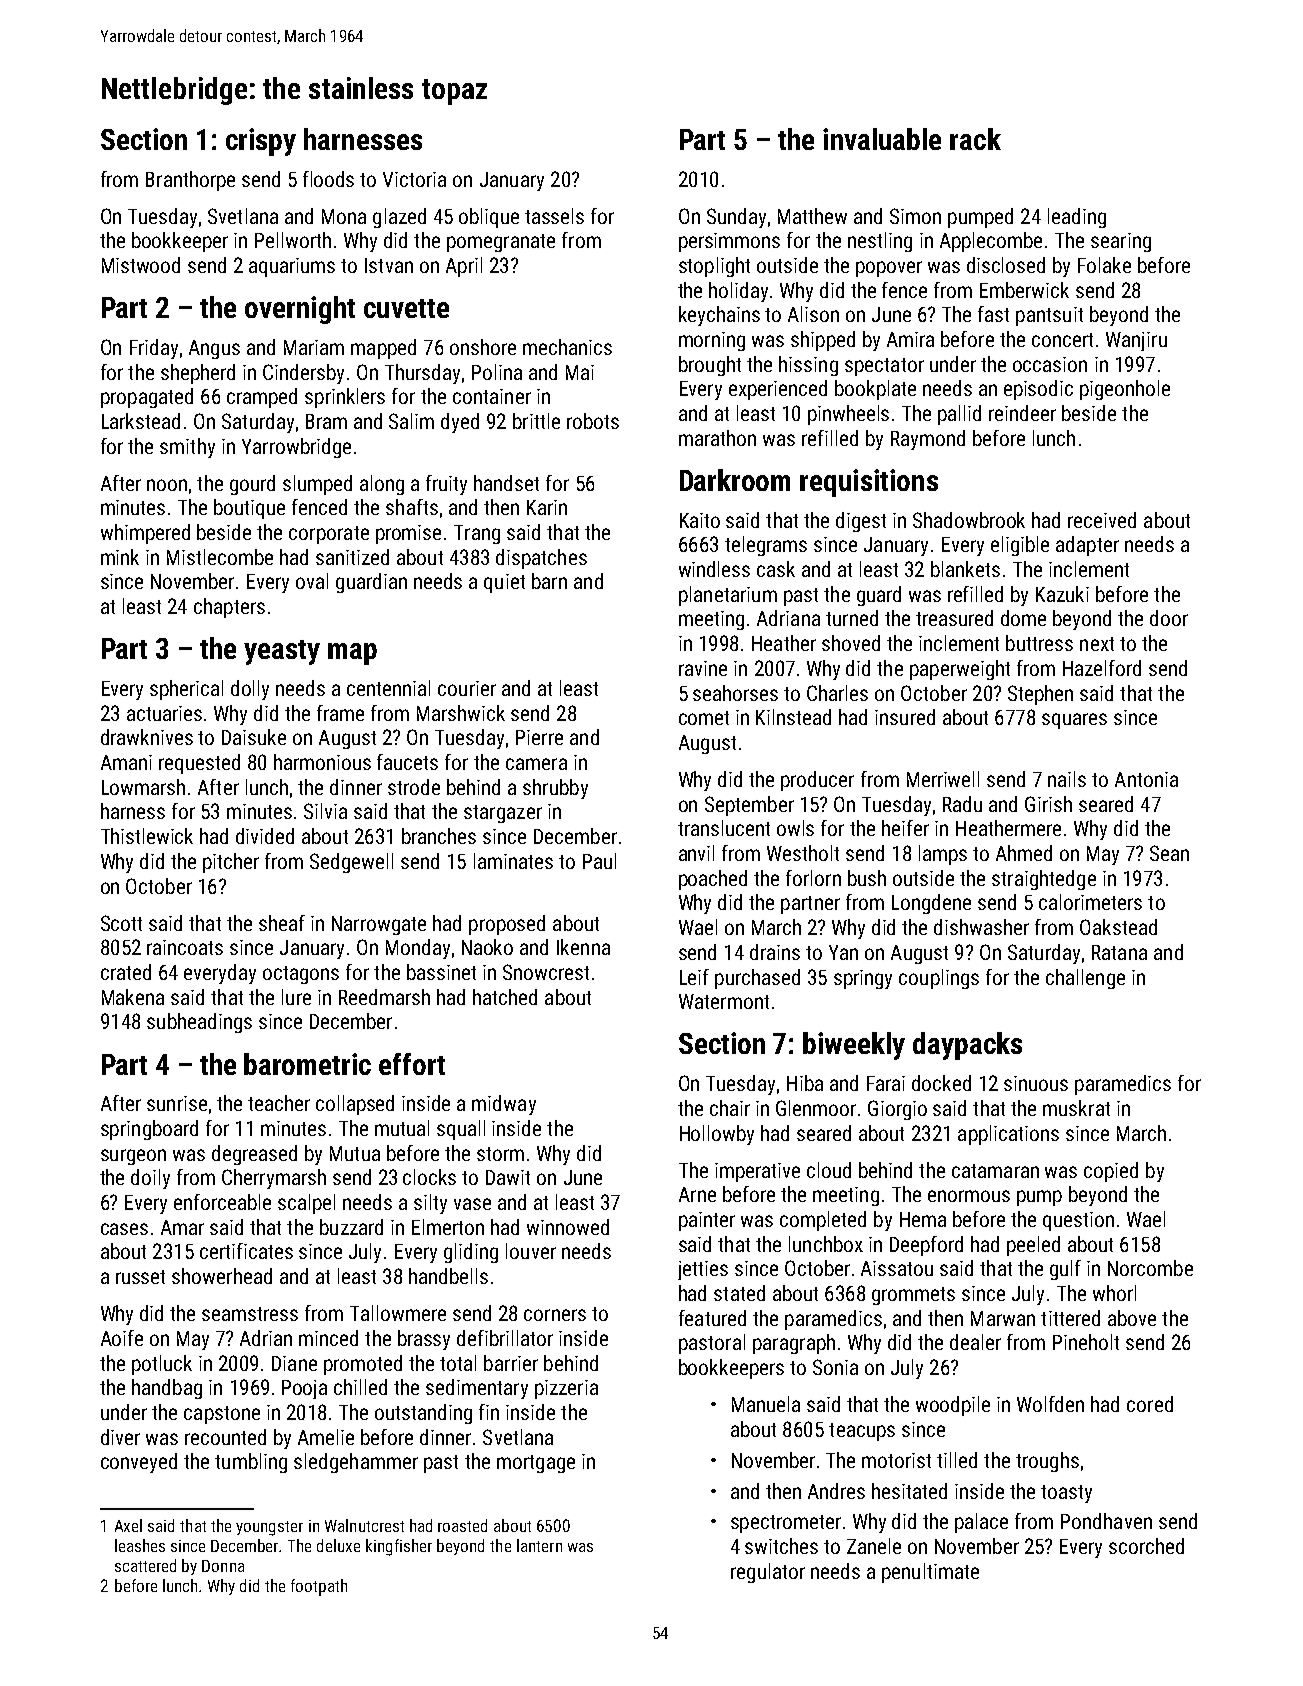 Image resolution: width=1303 pixels, height=1686 pixels. I want to click on Ahmed, so click(1024, 853).
